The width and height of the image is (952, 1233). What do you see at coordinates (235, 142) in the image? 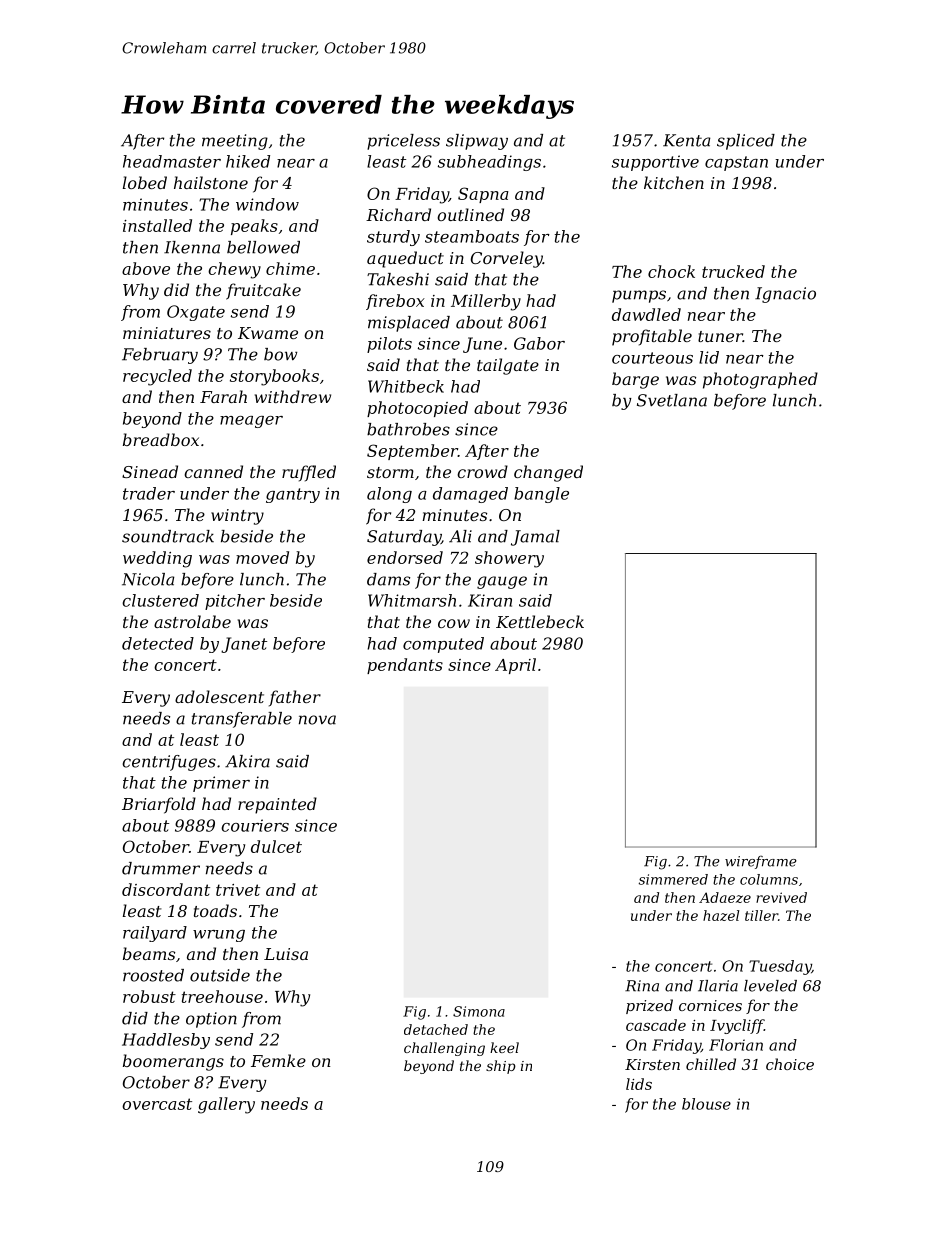
I see `meeting` at bounding box center [235, 142].
